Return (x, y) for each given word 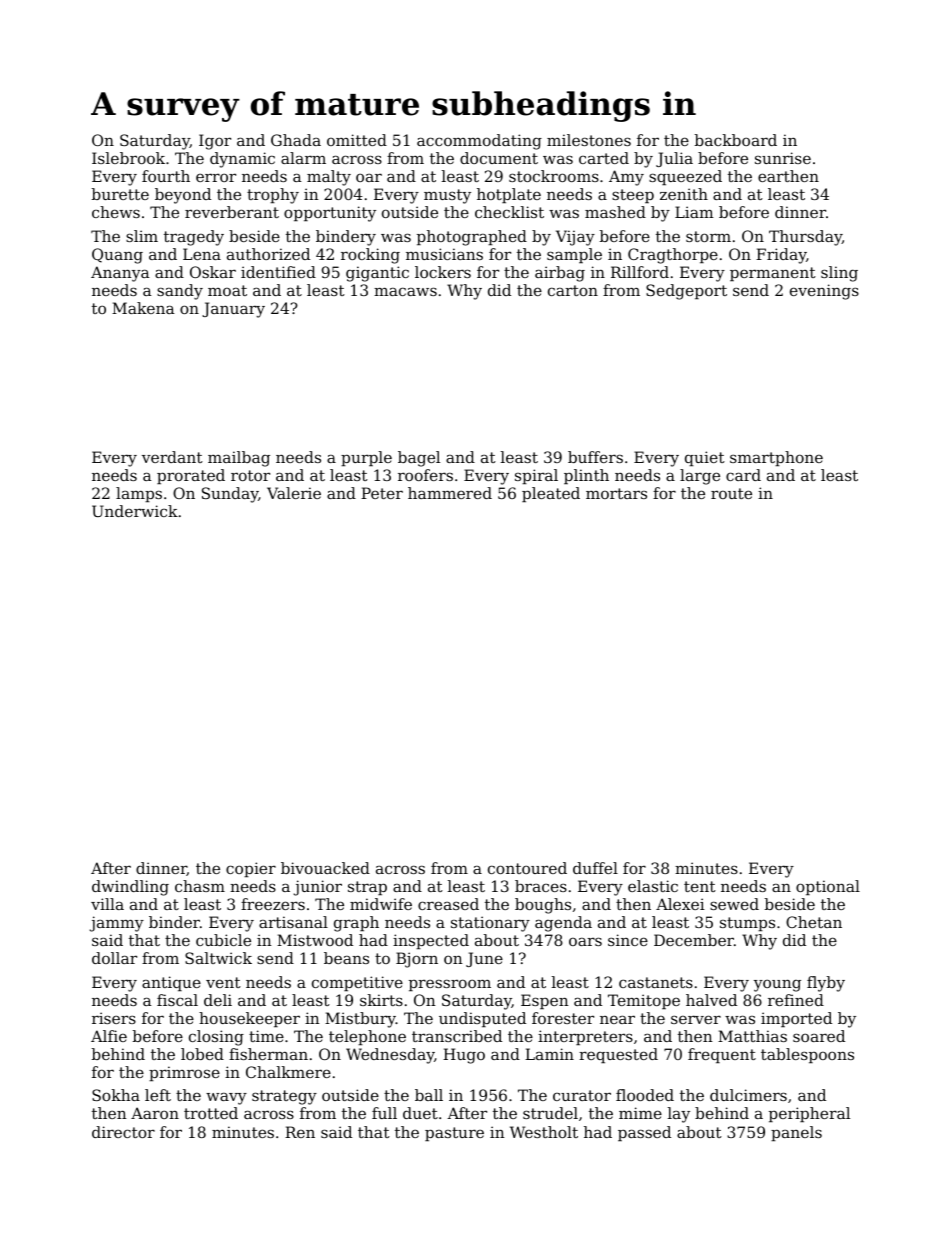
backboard (736, 140)
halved (711, 1000)
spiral (536, 476)
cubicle (223, 940)
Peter (382, 493)
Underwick (135, 511)
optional (828, 887)
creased (448, 904)
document (499, 158)
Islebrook (128, 158)
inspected (431, 941)
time (266, 1036)
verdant (172, 457)
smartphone (776, 458)
